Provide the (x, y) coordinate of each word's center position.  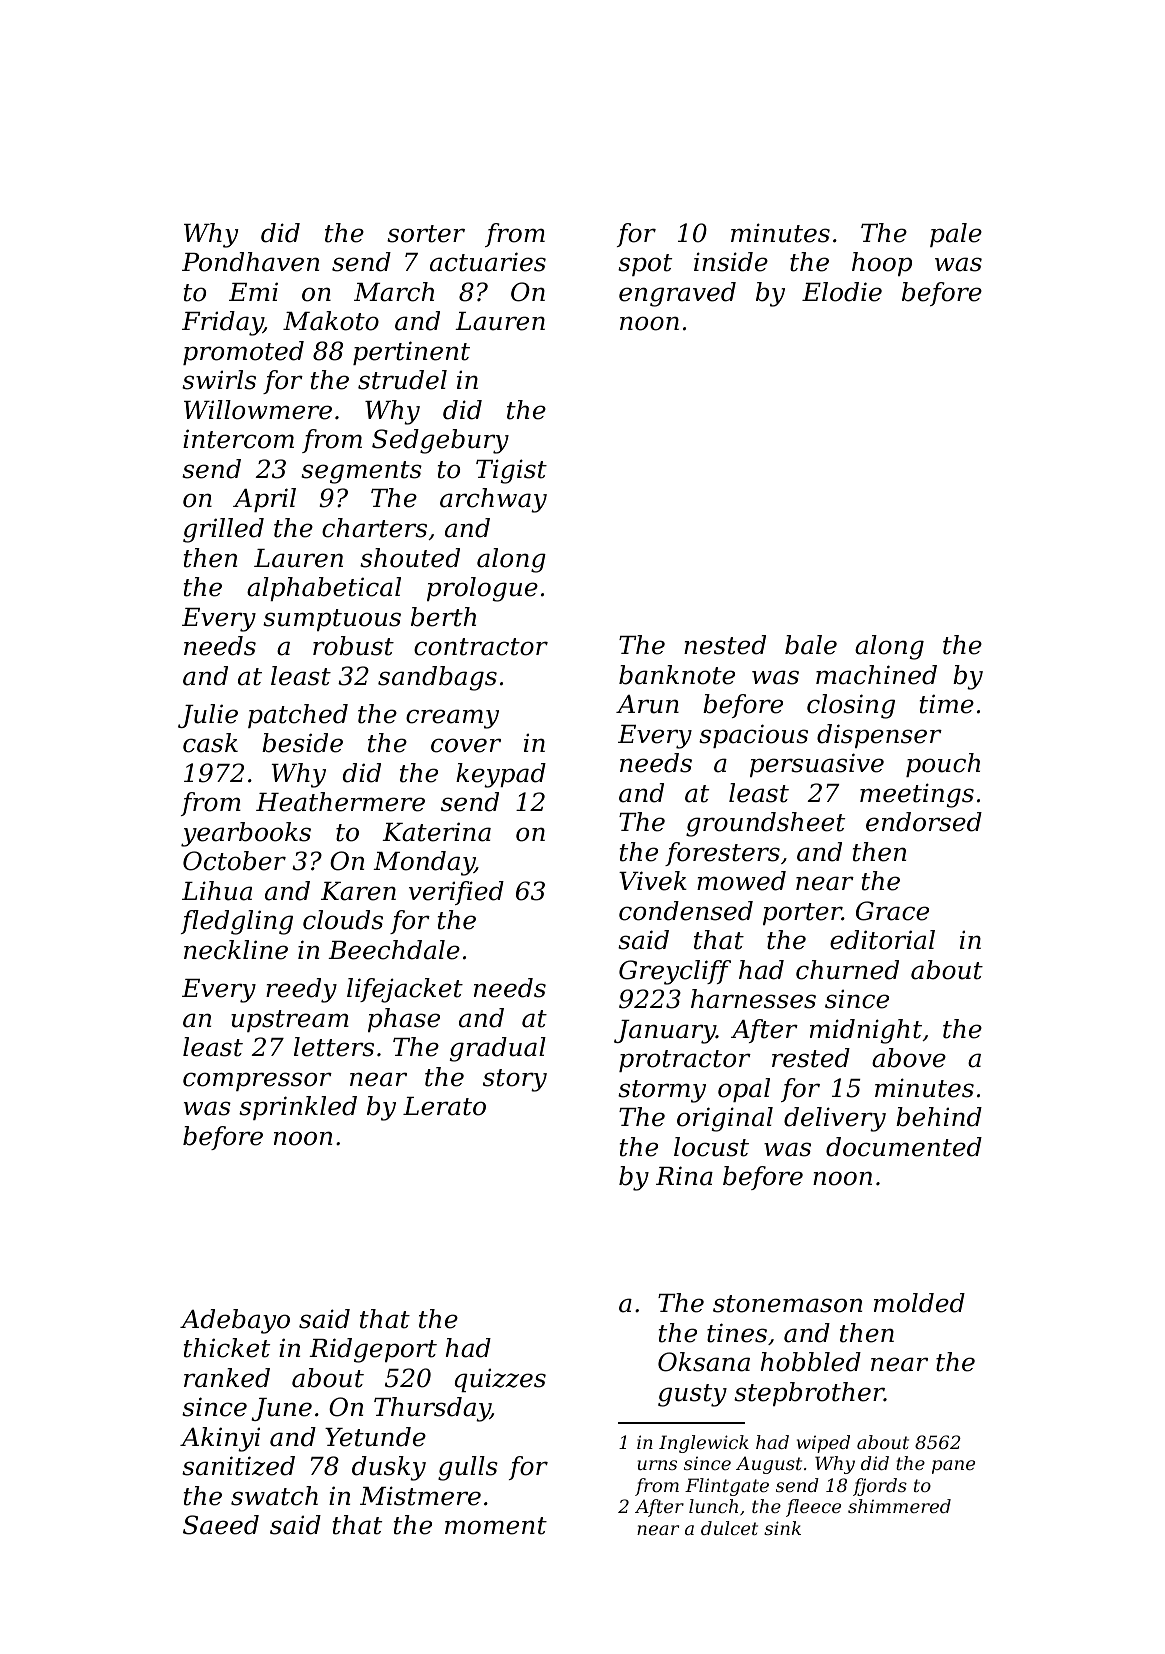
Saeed (221, 1525)
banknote (677, 675)
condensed (686, 911)
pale (956, 235)
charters (374, 528)
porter (802, 914)
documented (904, 1147)
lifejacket (405, 990)
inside (731, 262)
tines (737, 1333)
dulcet (729, 1528)
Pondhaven (250, 262)
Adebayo (235, 1321)
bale (811, 645)
